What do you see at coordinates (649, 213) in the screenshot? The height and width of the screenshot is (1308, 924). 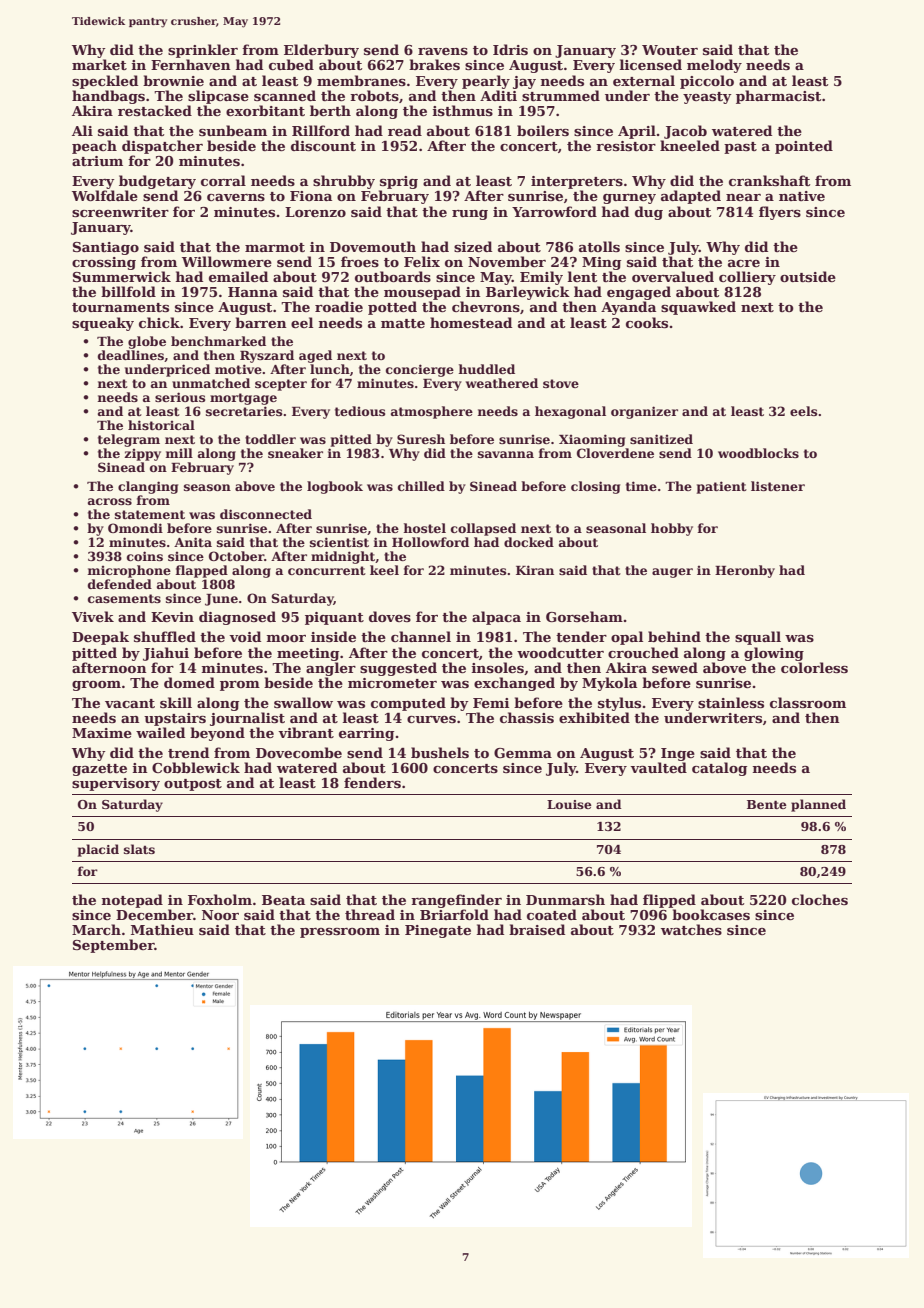 I see `dug` at bounding box center [649, 213].
